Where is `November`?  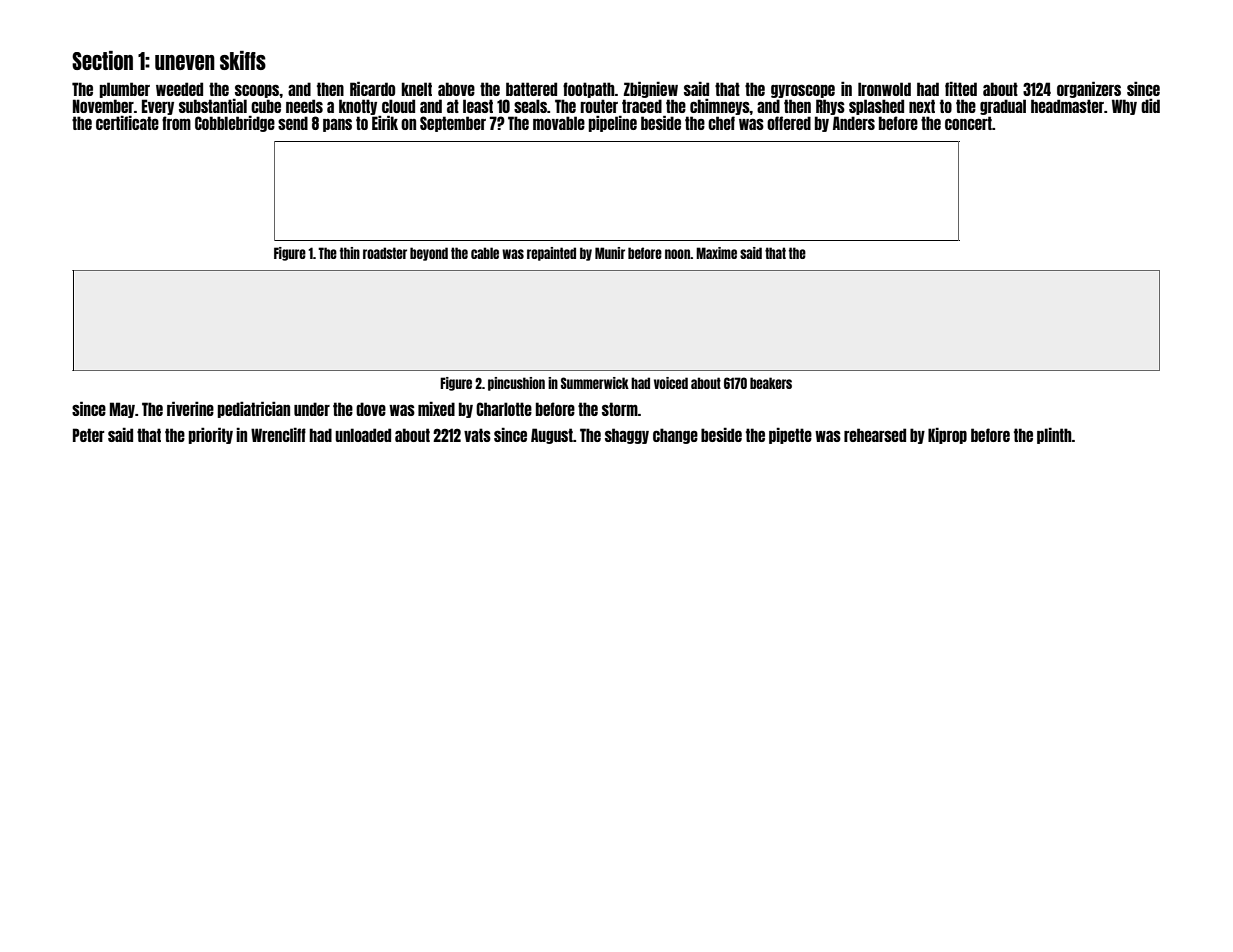 November is located at coordinates (103, 106).
